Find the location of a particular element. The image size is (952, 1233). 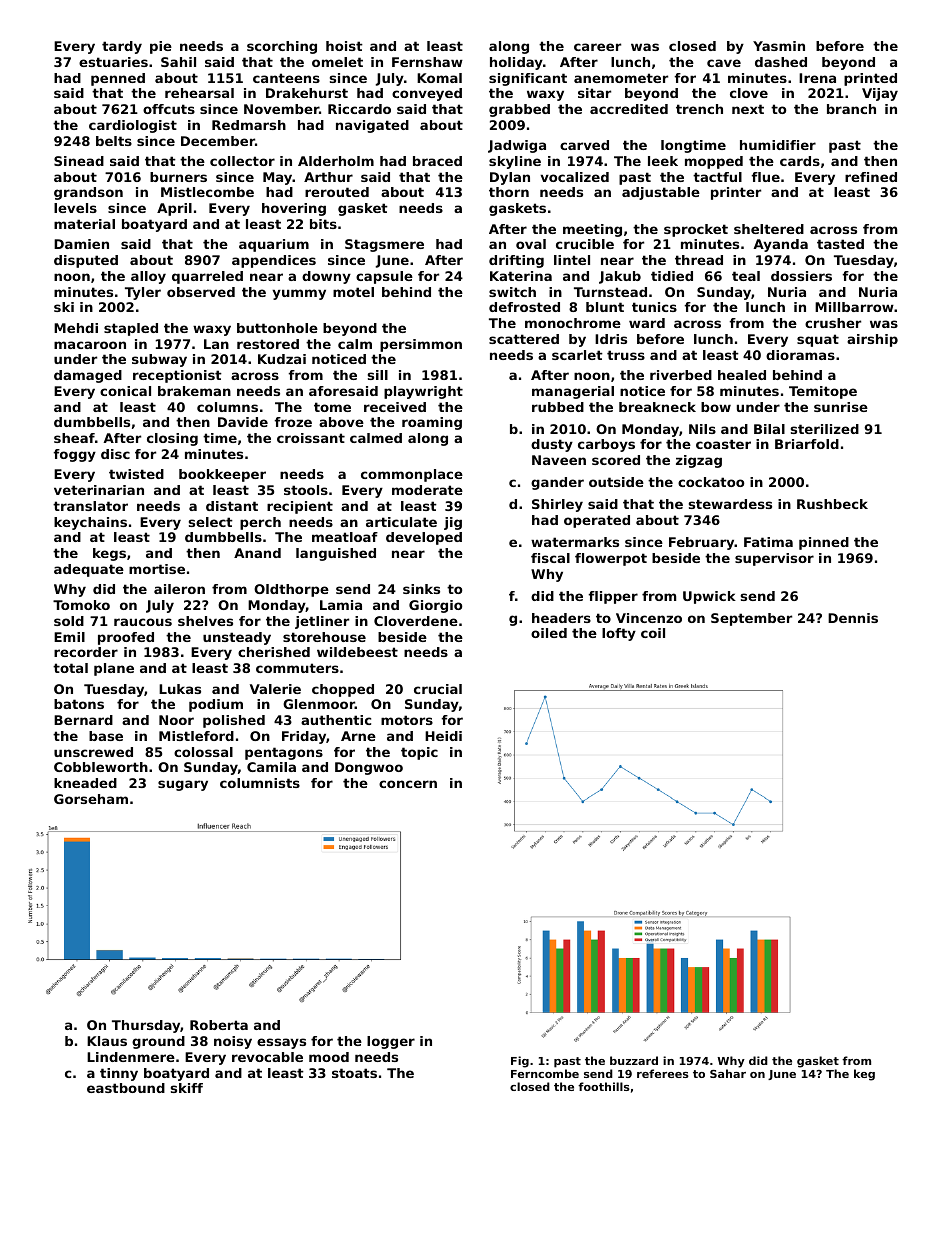

stoats is located at coordinates (354, 1073).
